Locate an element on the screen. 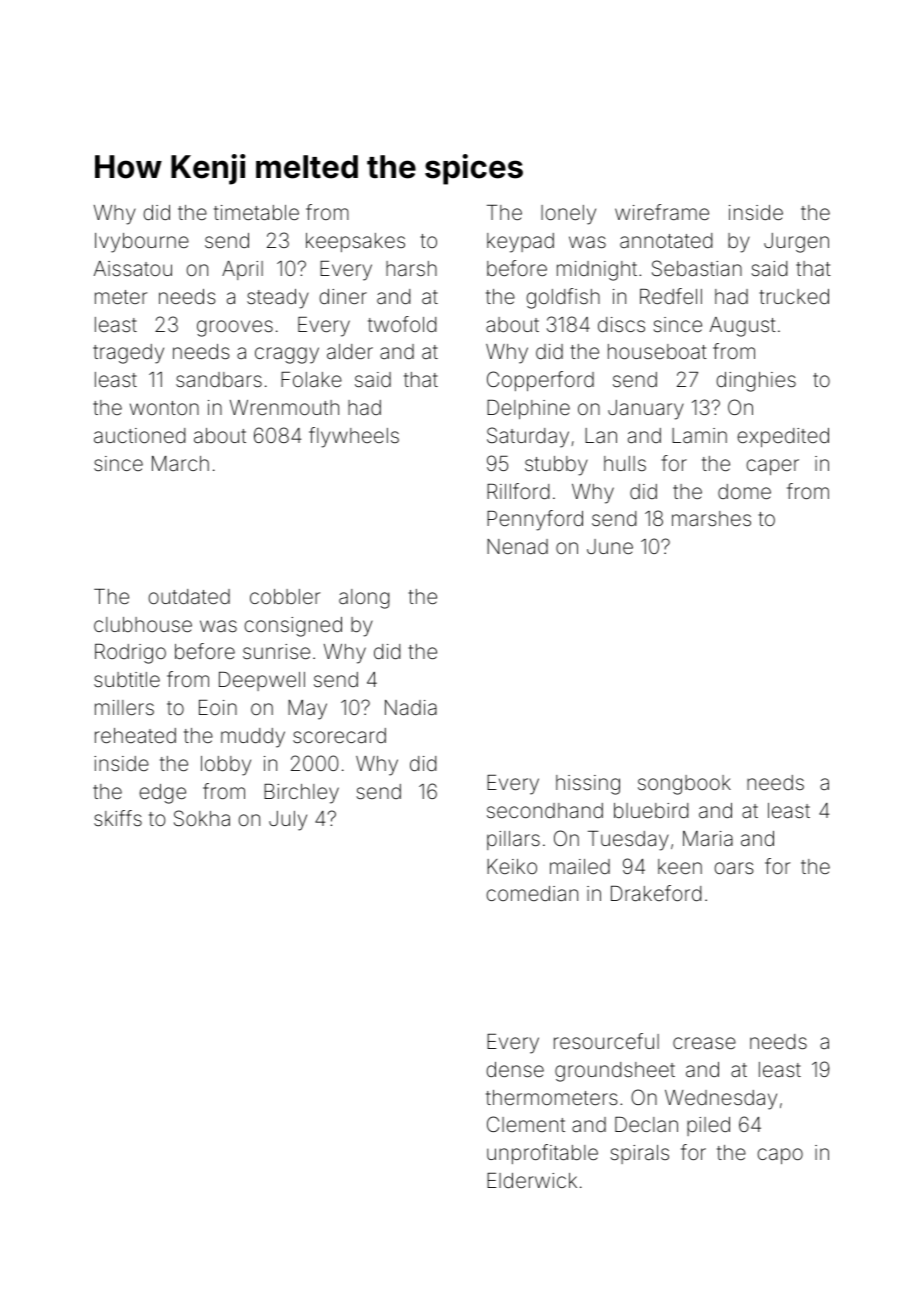  skiffs is located at coordinates (118, 818).
